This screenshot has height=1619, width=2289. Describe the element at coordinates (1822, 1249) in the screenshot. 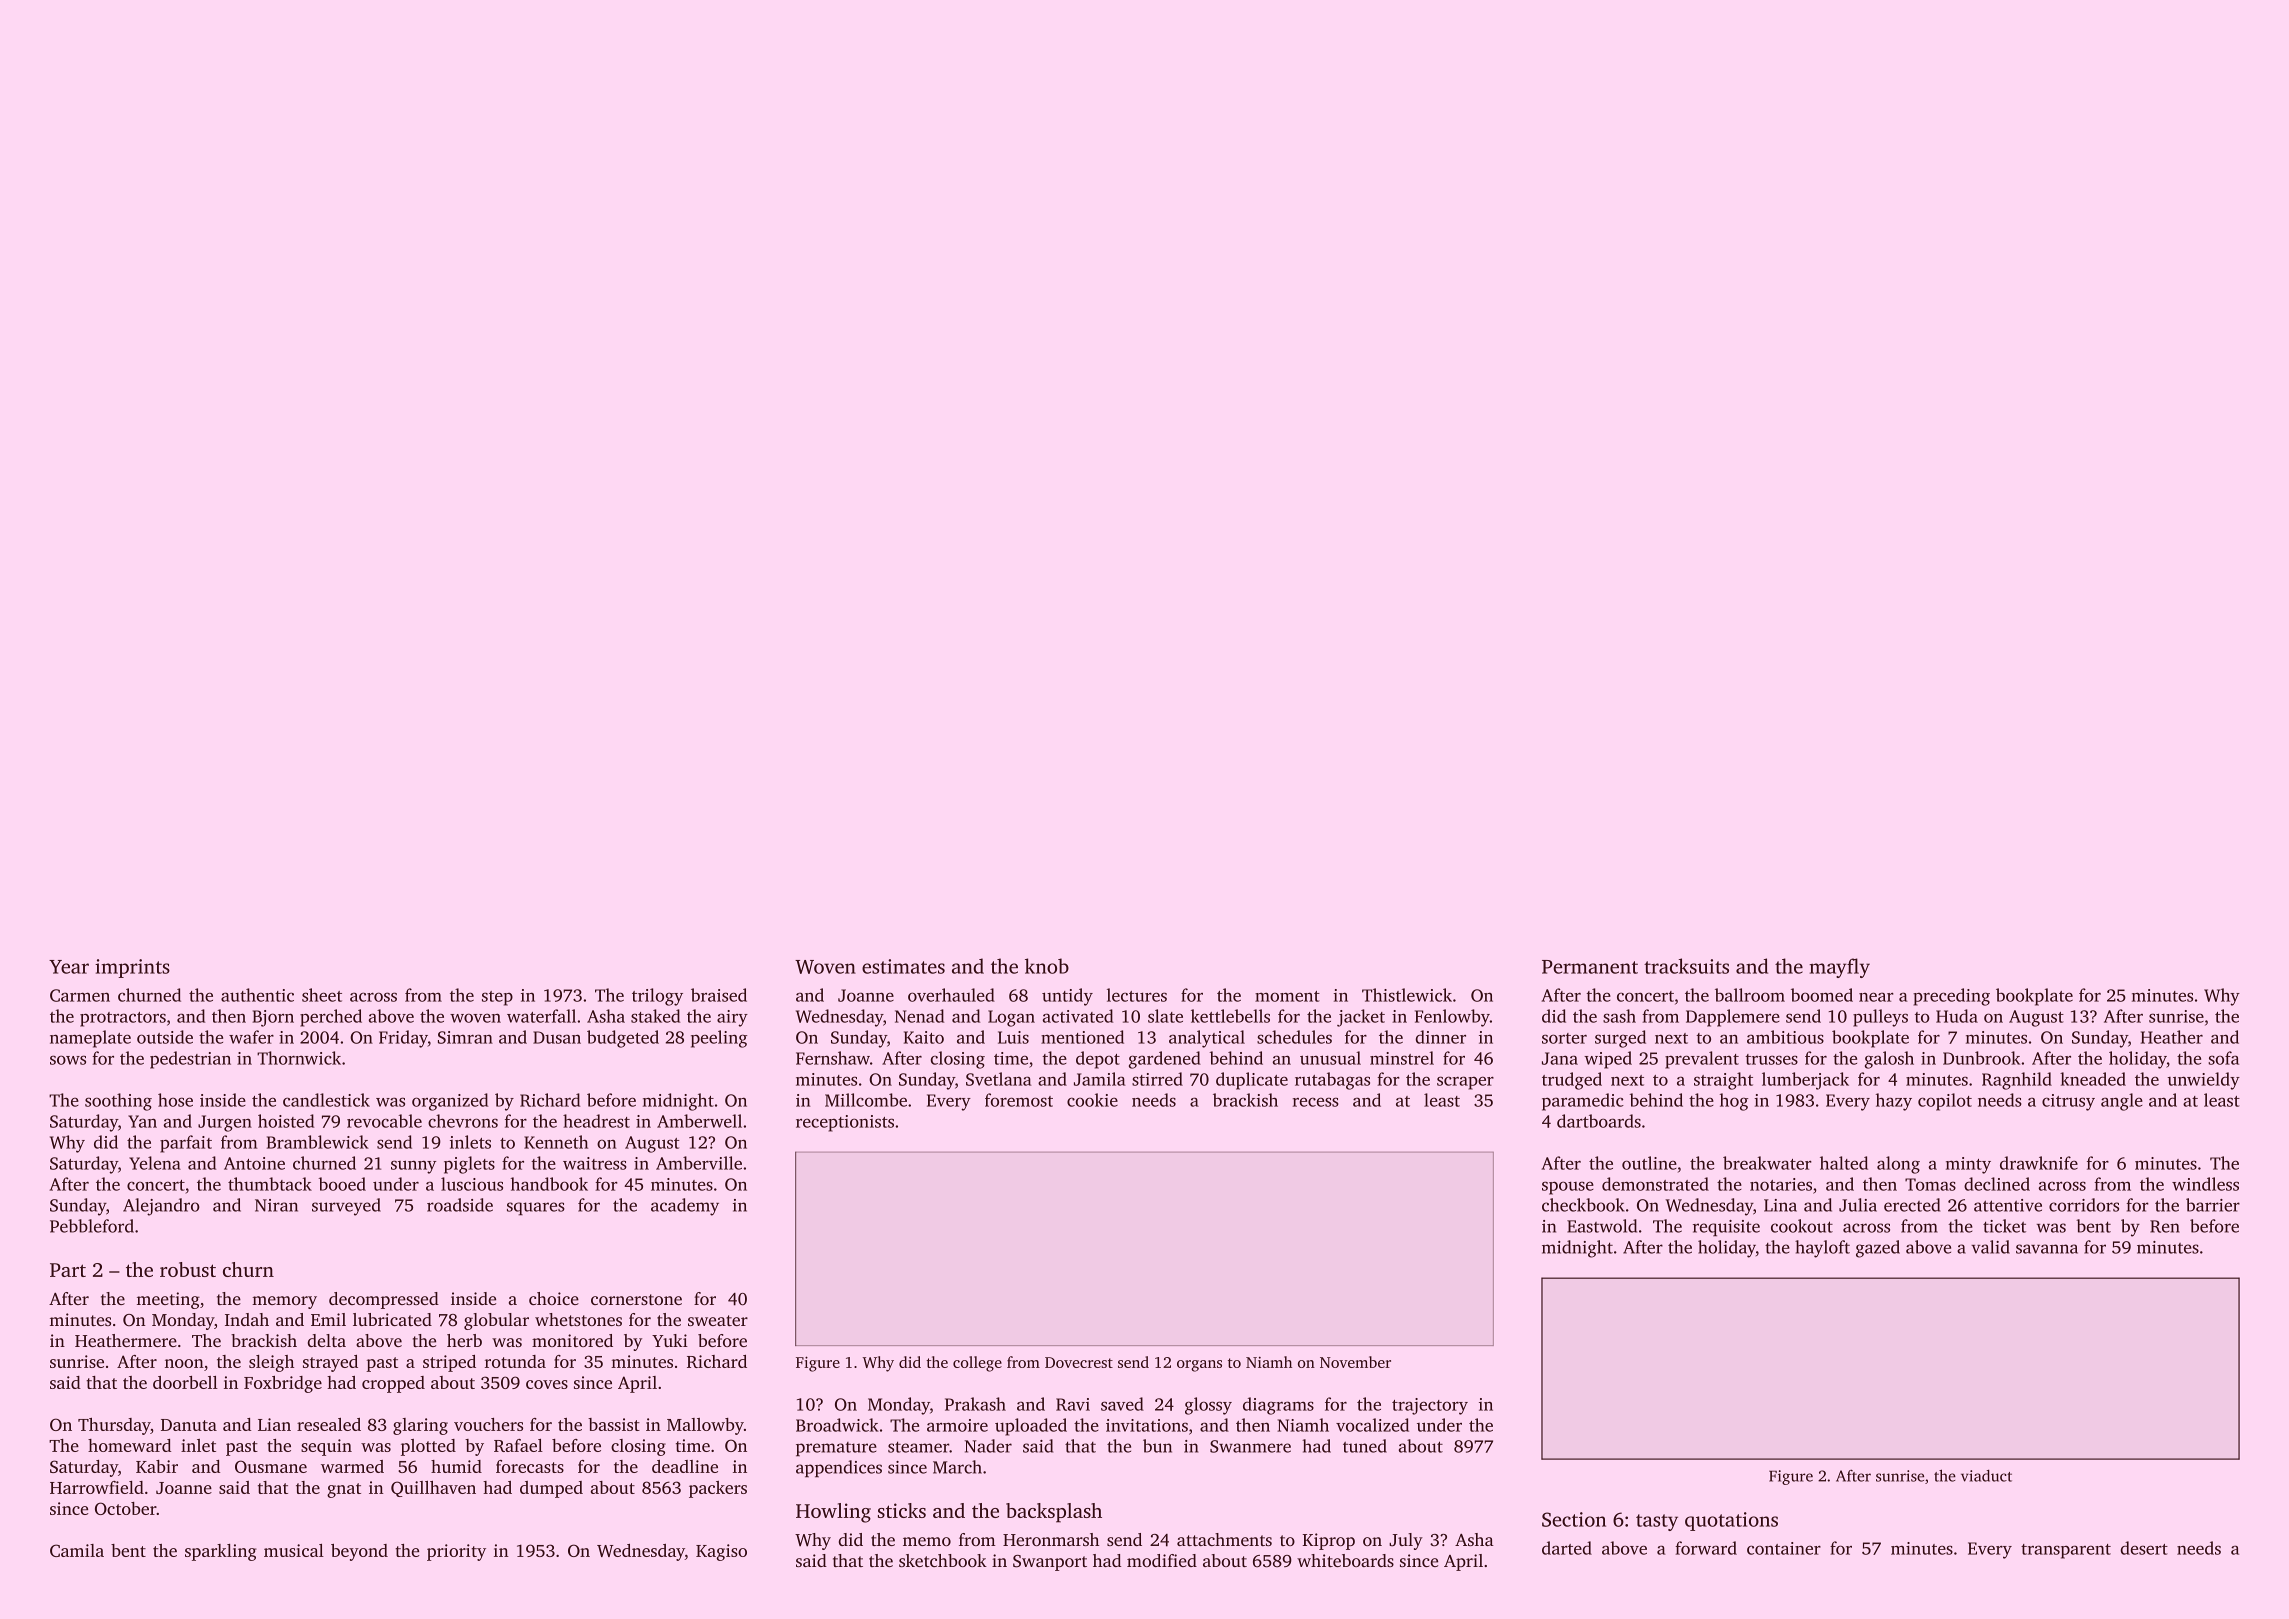

I see `hayloft` at that location.
